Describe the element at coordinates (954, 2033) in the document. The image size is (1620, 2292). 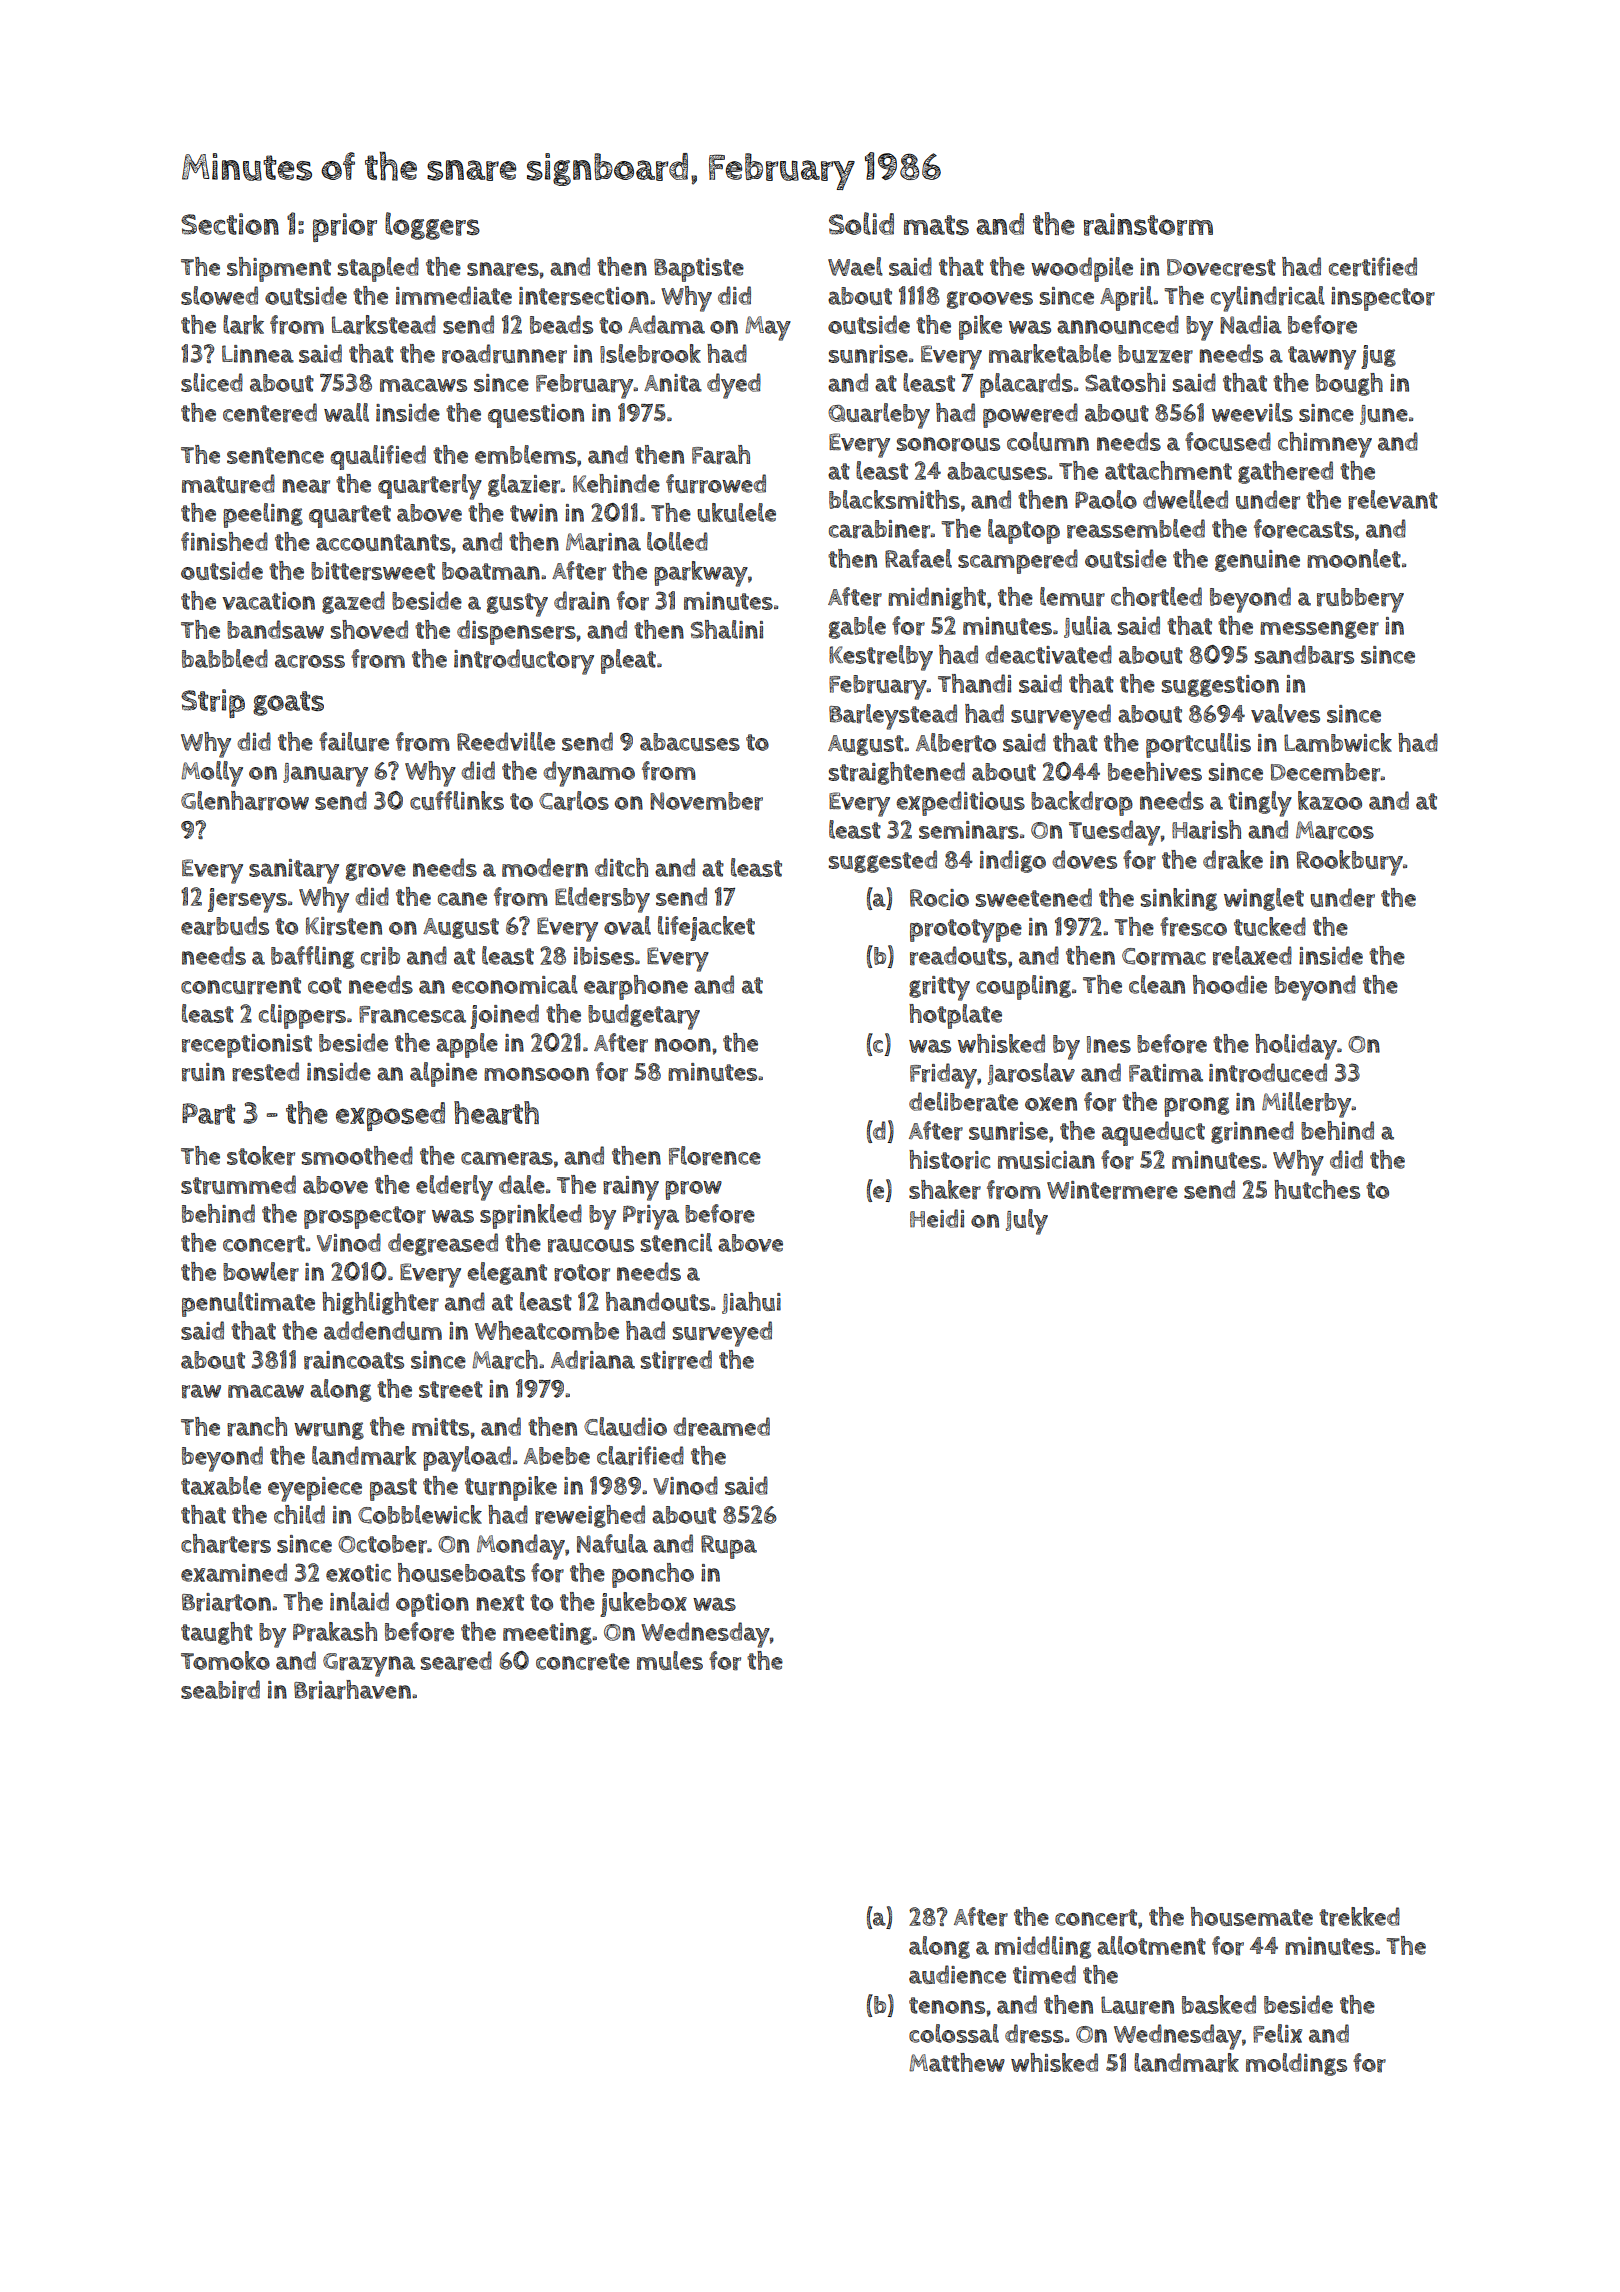
I see `colossal` at that location.
